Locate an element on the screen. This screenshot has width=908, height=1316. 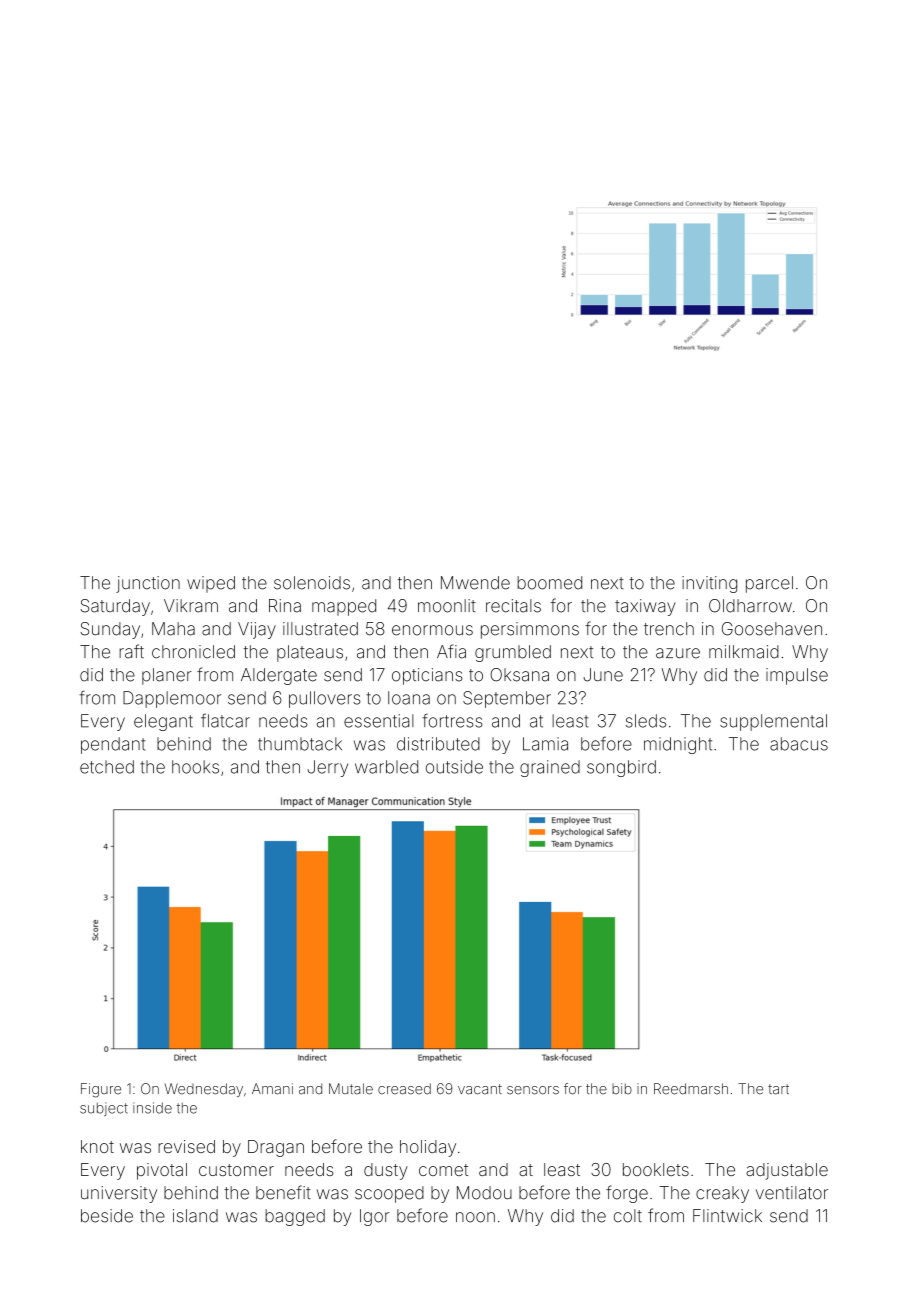
impulse is located at coordinates (797, 676).
